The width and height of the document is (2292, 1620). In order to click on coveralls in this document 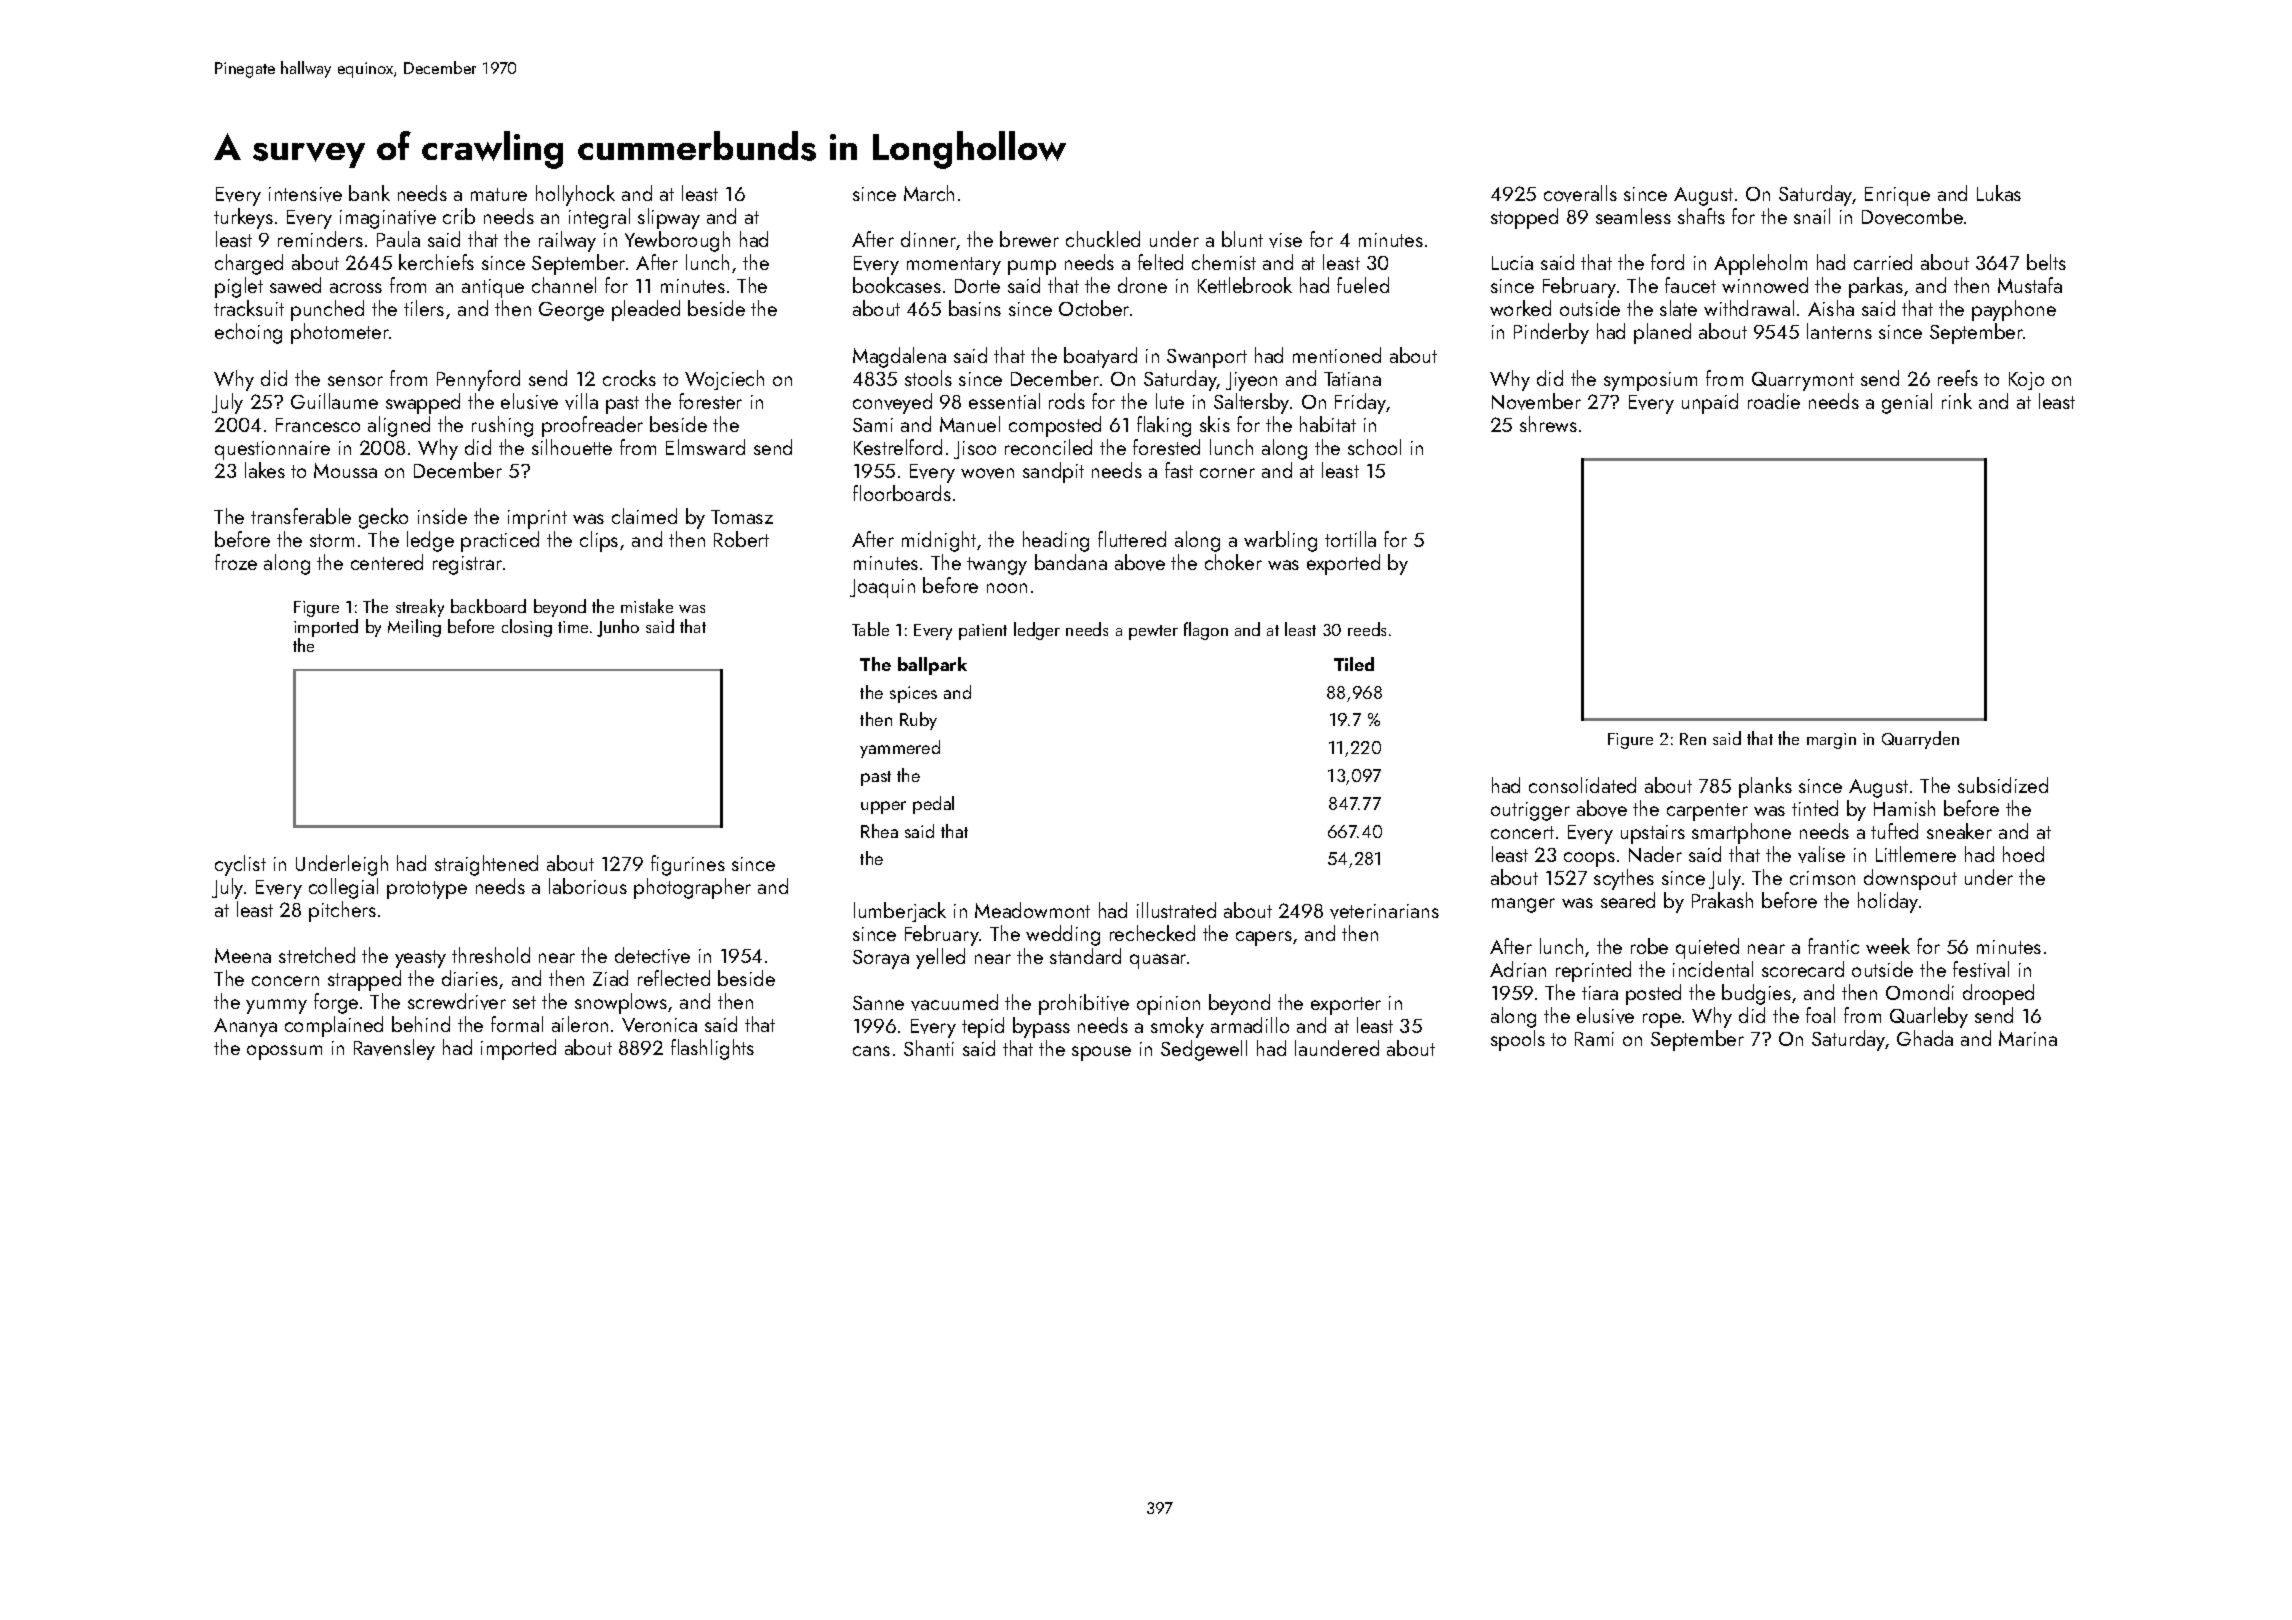, I will do `click(1580, 193)`.
